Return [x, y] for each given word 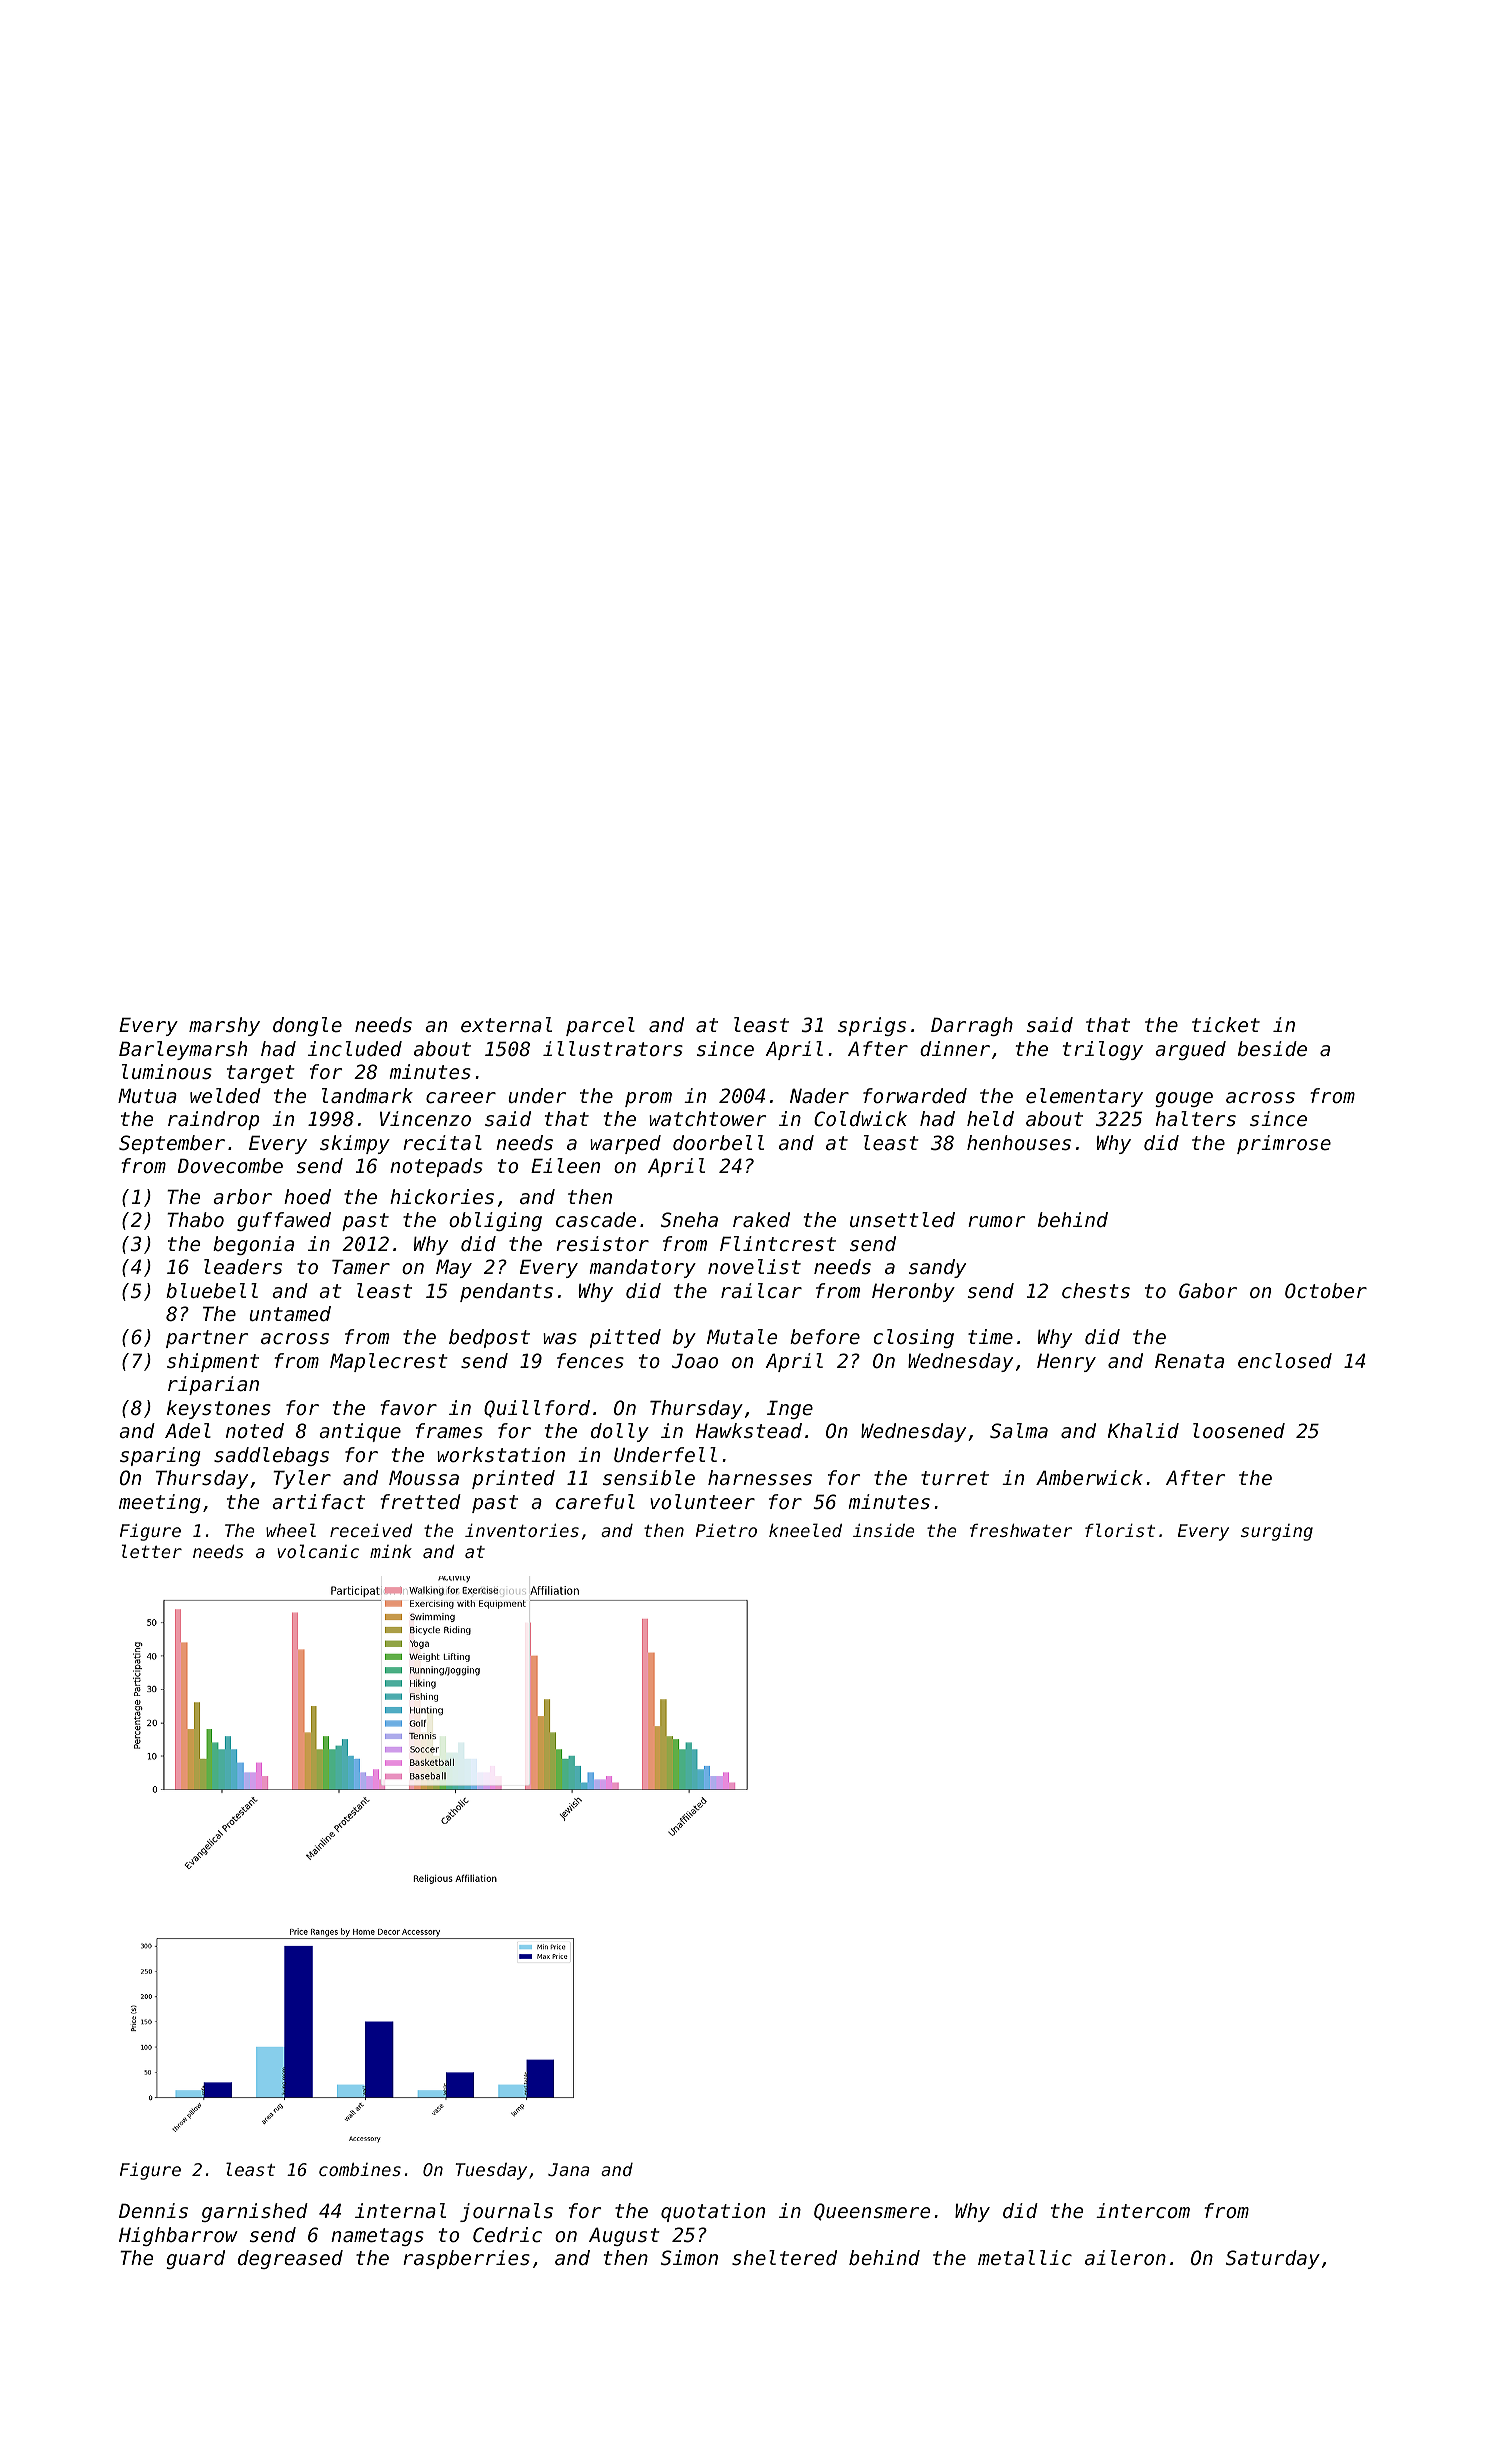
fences [590, 1361]
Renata [1189, 1360]
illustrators [613, 1049]
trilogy [1103, 1050]
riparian [213, 1385]
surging [1277, 1532]
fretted [420, 1502]
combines [360, 2169]
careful [595, 1502]
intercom [1143, 2211]
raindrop [213, 1120]
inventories [522, 1530]
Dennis [153, 2211]
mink [391, 1551]
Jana [568, 2169]
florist [1120, 1530]
